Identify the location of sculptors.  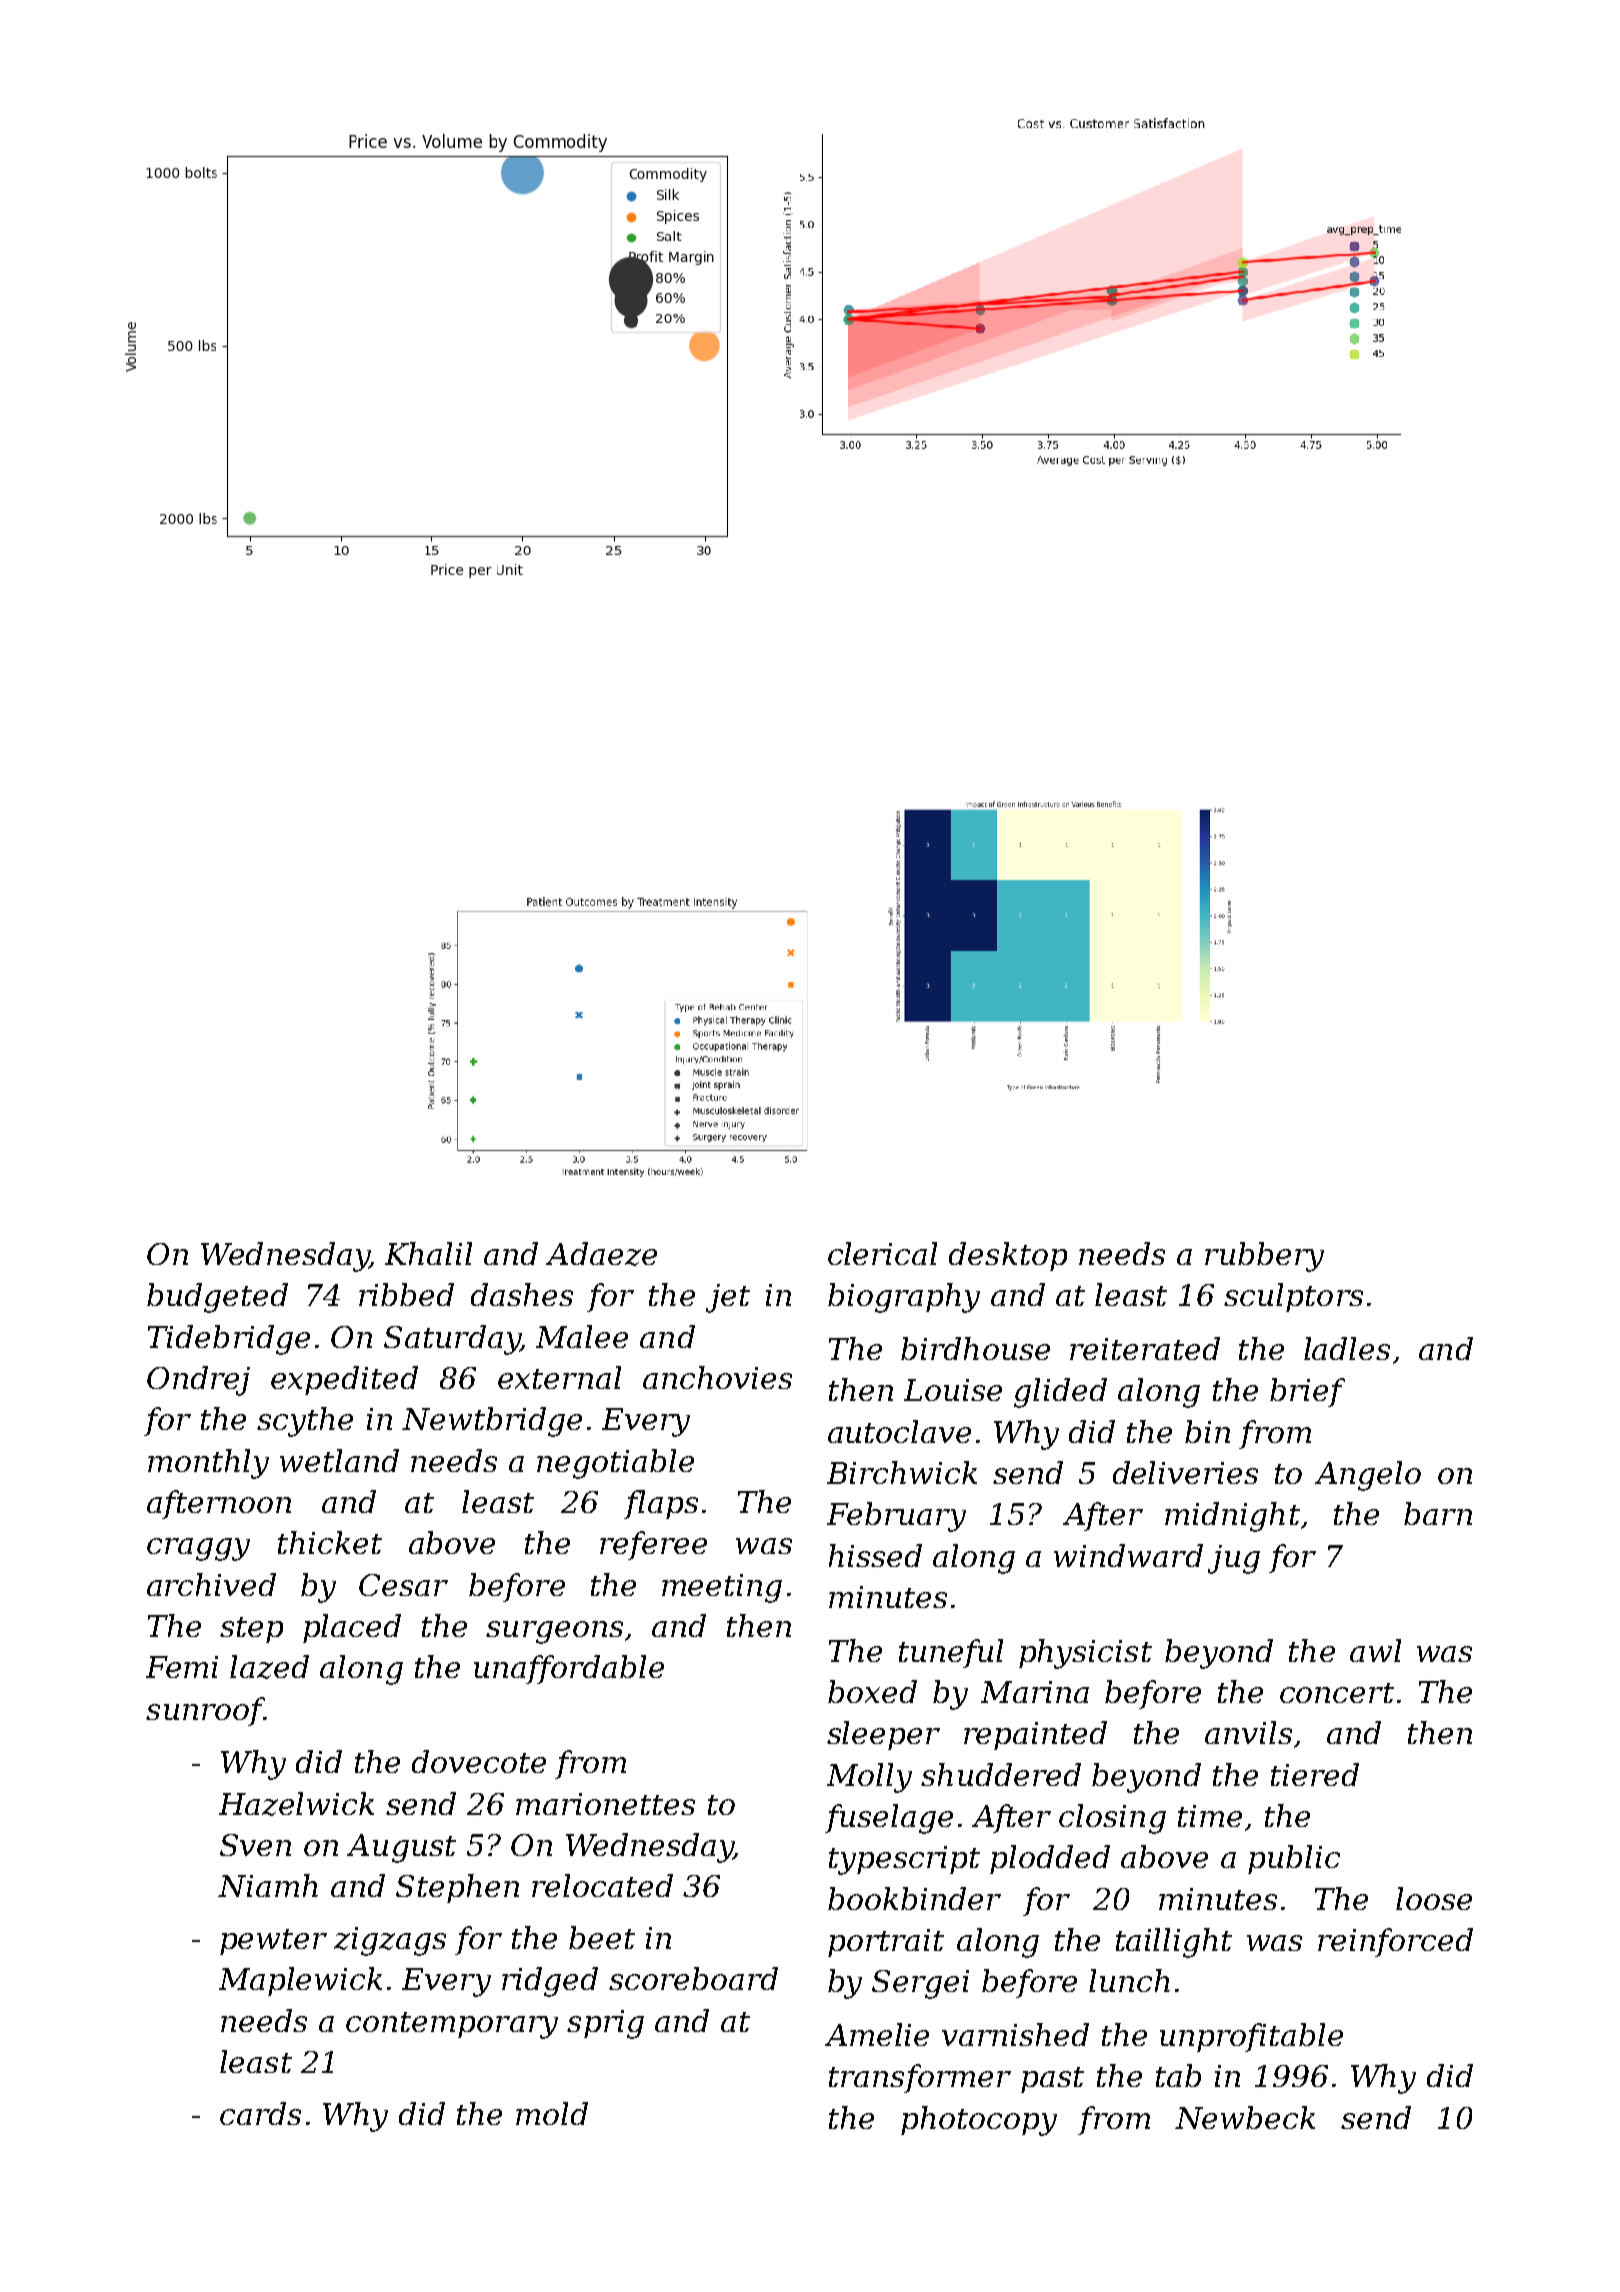
(1293, 1297).
